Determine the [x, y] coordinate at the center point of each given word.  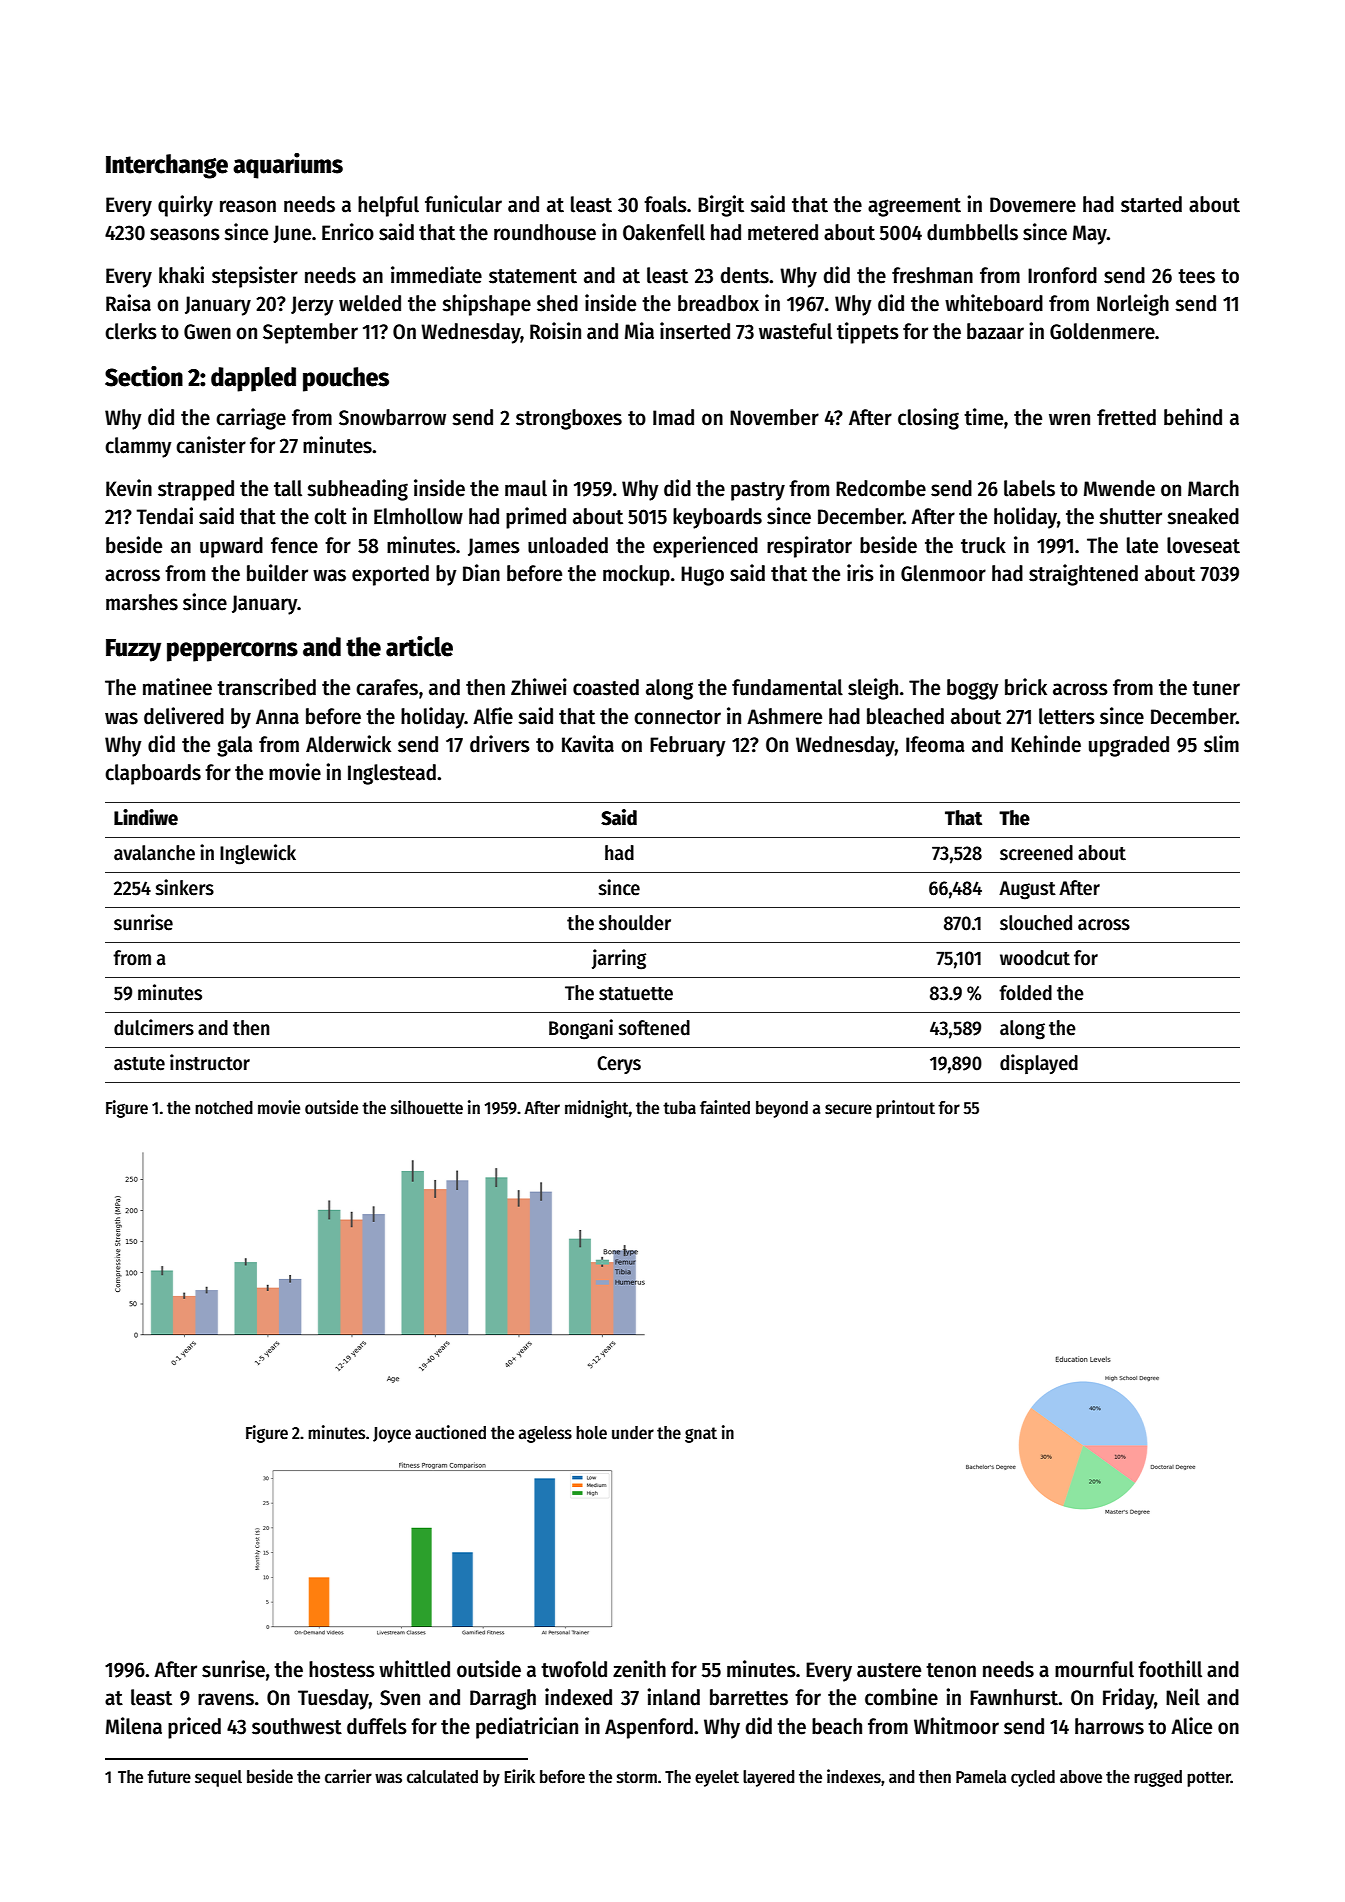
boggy [973, 689]
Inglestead [392, 774]
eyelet [717, 1778]
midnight [597, 1109]
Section [144, 376]
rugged [1158, 1778]
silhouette [427, 1107]
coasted [606, 687]
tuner [1216, 688]
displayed [1039, 1064]
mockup [636, 575]
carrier [348, 1776]
